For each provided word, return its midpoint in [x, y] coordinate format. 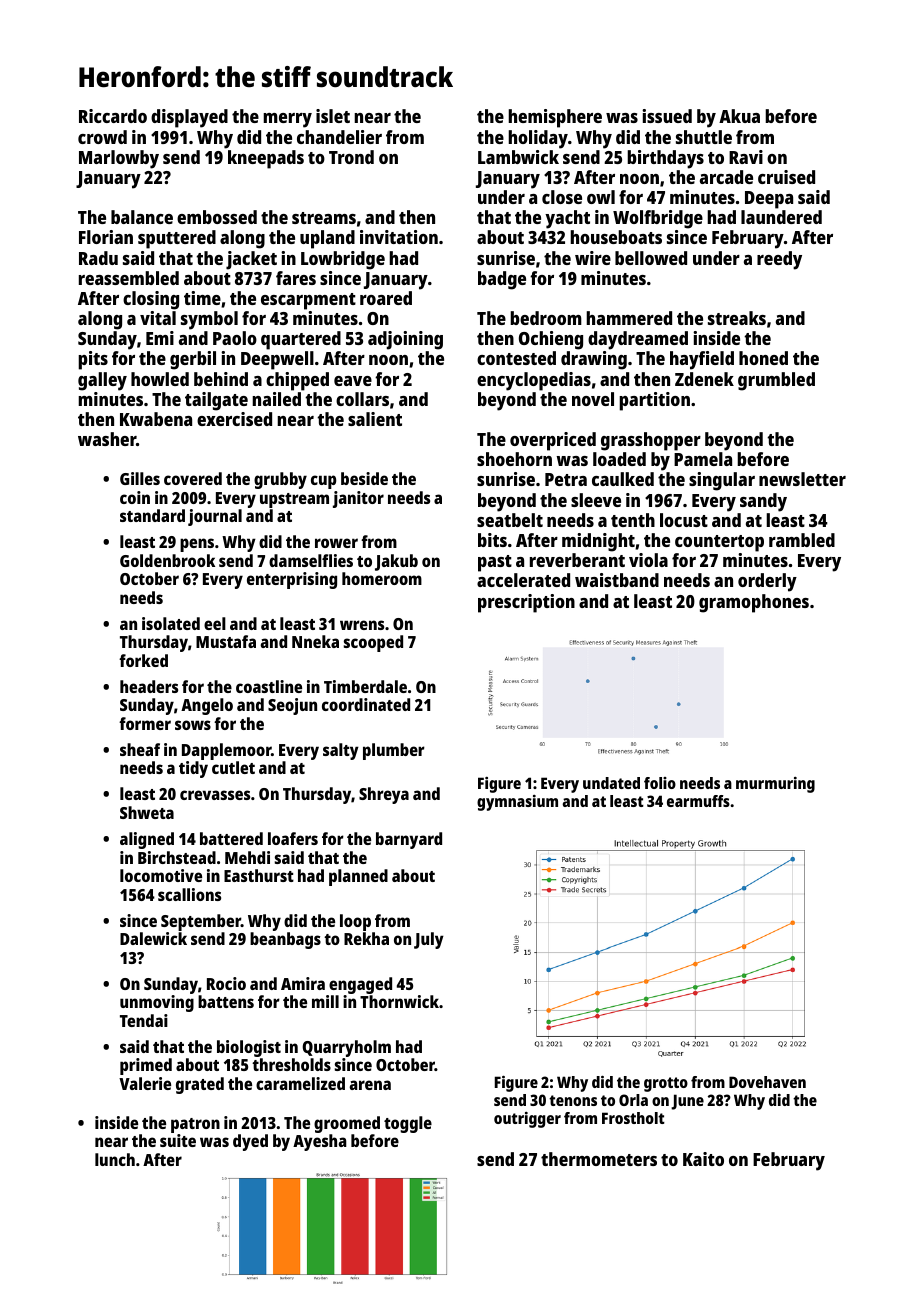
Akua [739, 116]
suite [178, 1140]
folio [660, 783]
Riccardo [113, 116]
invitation [399, 237]
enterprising [292, 580]
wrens [362, 625]
